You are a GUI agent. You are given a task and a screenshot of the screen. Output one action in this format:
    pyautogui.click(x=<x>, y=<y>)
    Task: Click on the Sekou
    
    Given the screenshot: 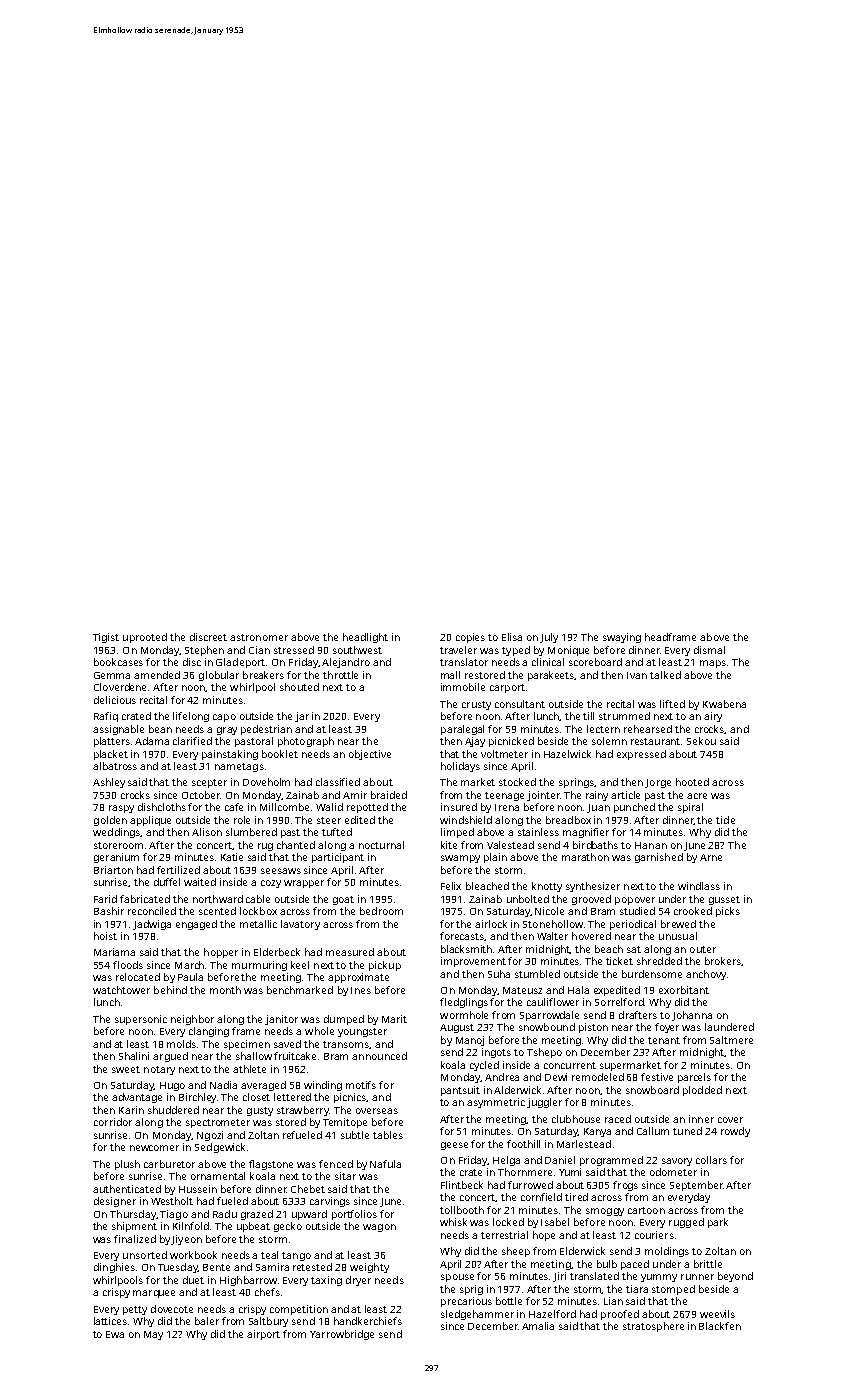 What is the action you would take?
    pyautogui.click(x=701, y=741)
